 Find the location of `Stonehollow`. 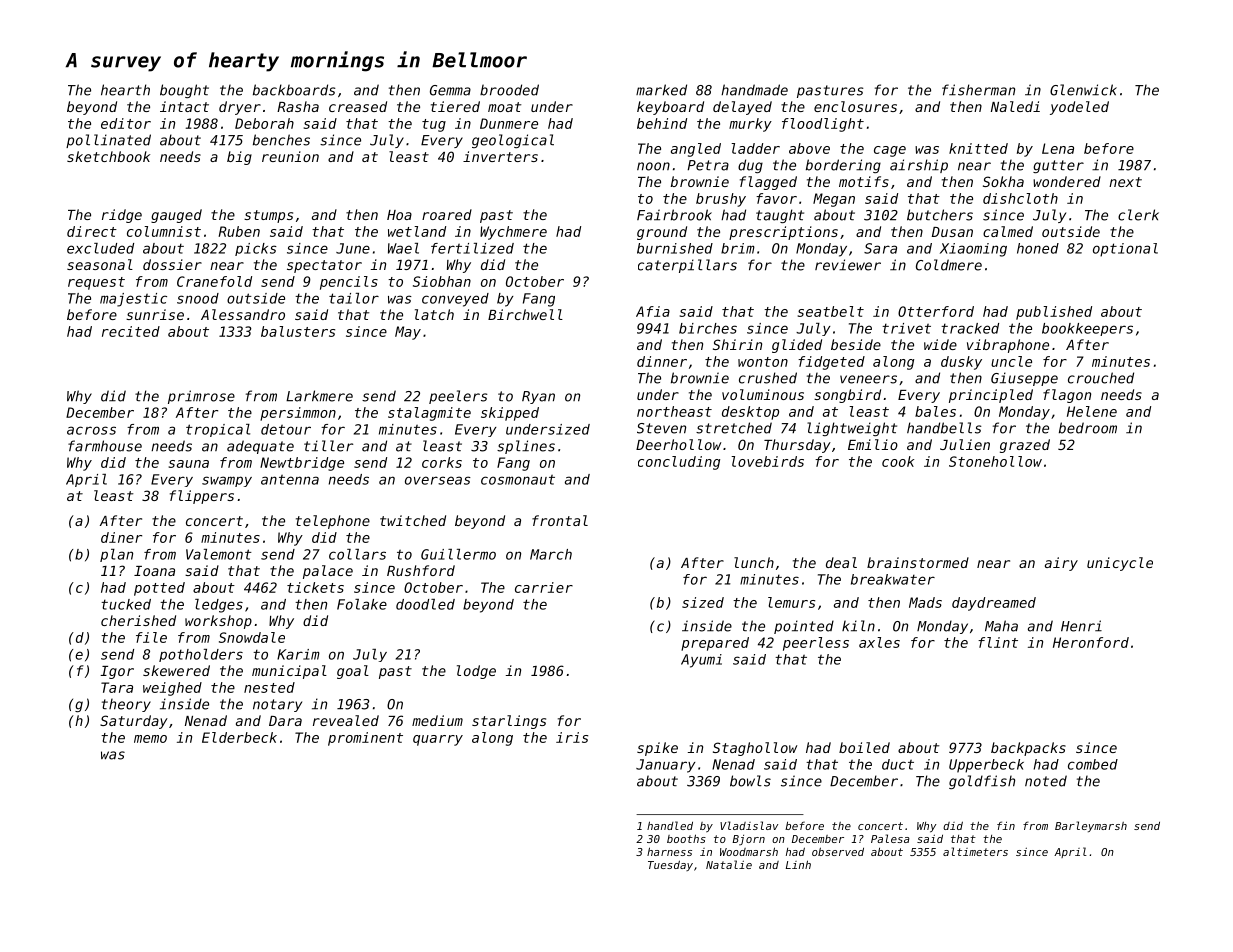

Stonehollow is located at coordinates (995, 461).
